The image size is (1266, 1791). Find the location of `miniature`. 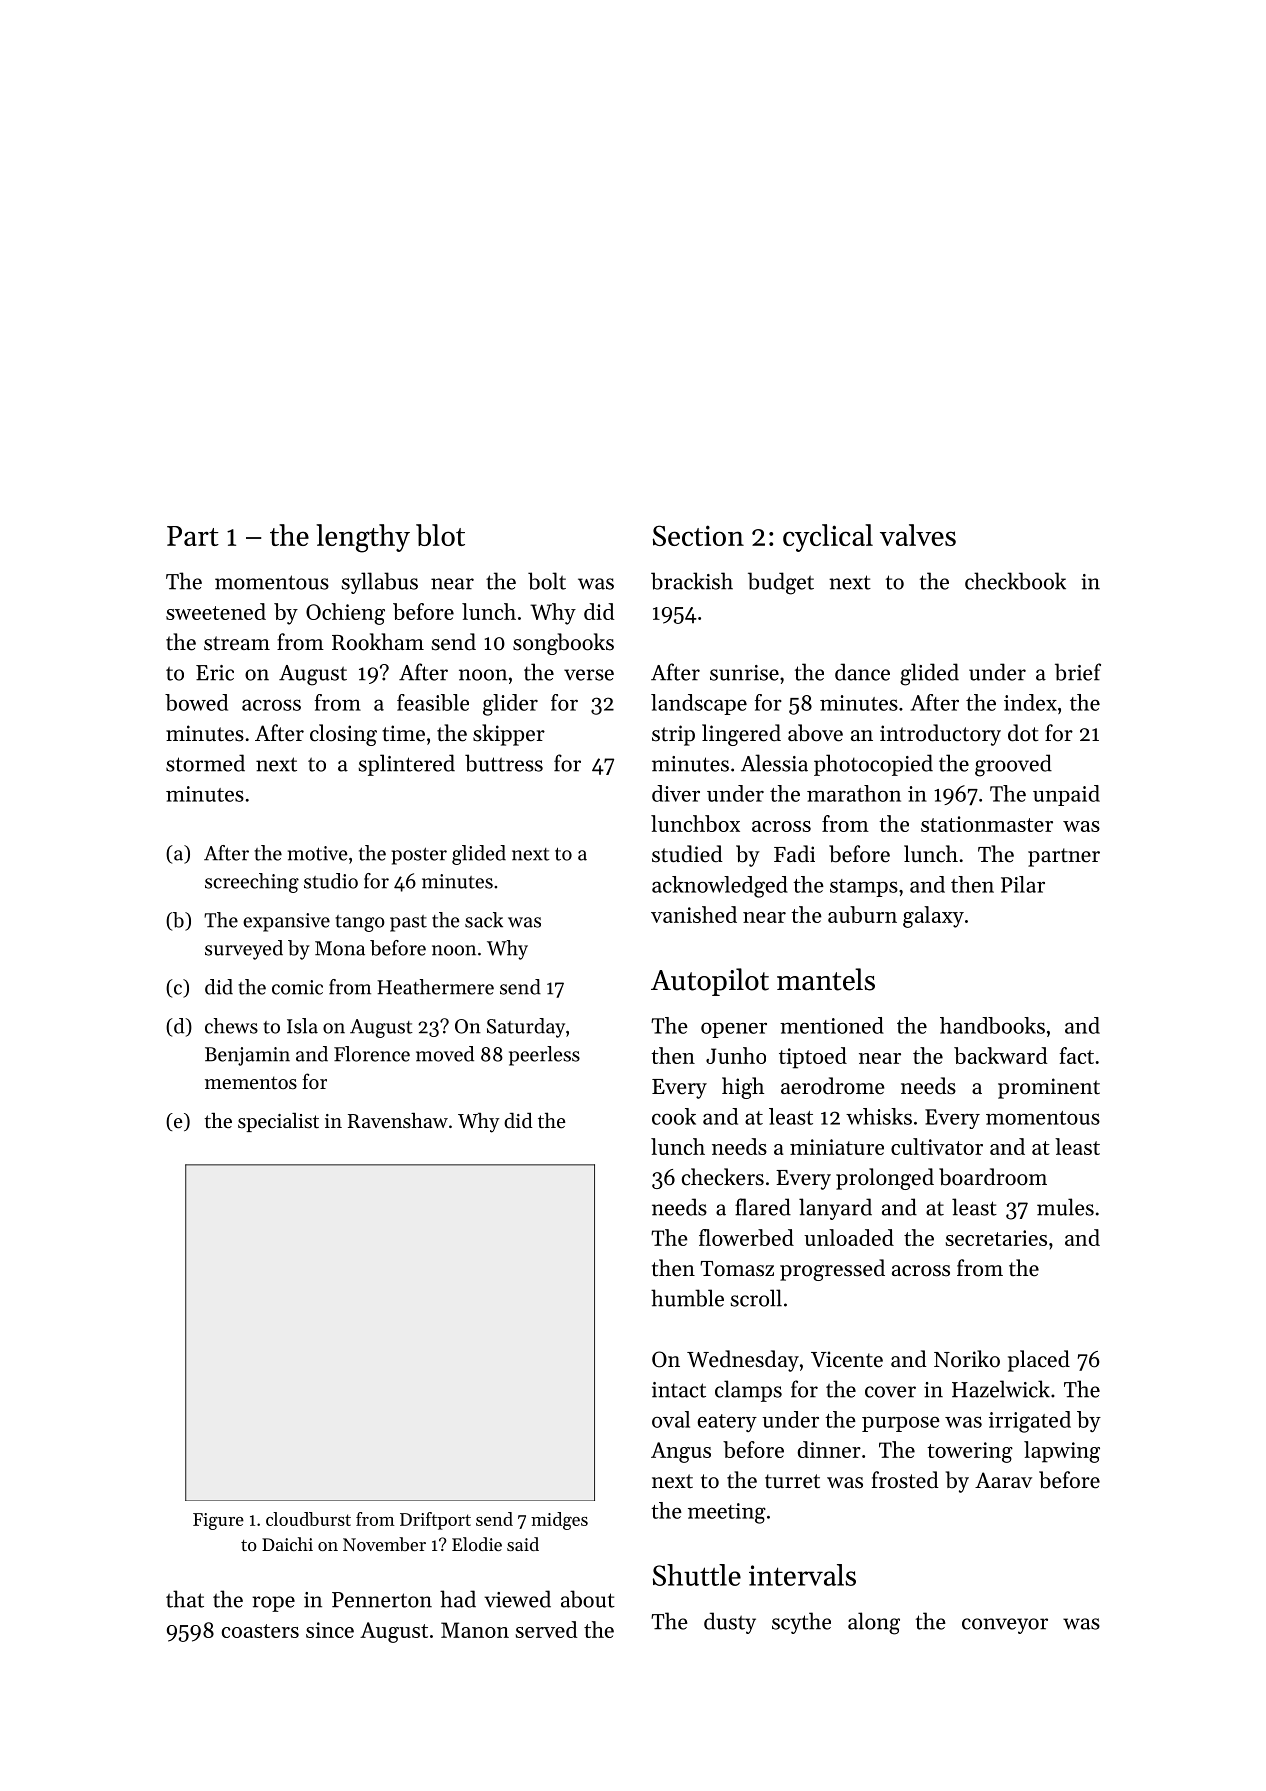

miniature is located at coordinates (837, 1147).
